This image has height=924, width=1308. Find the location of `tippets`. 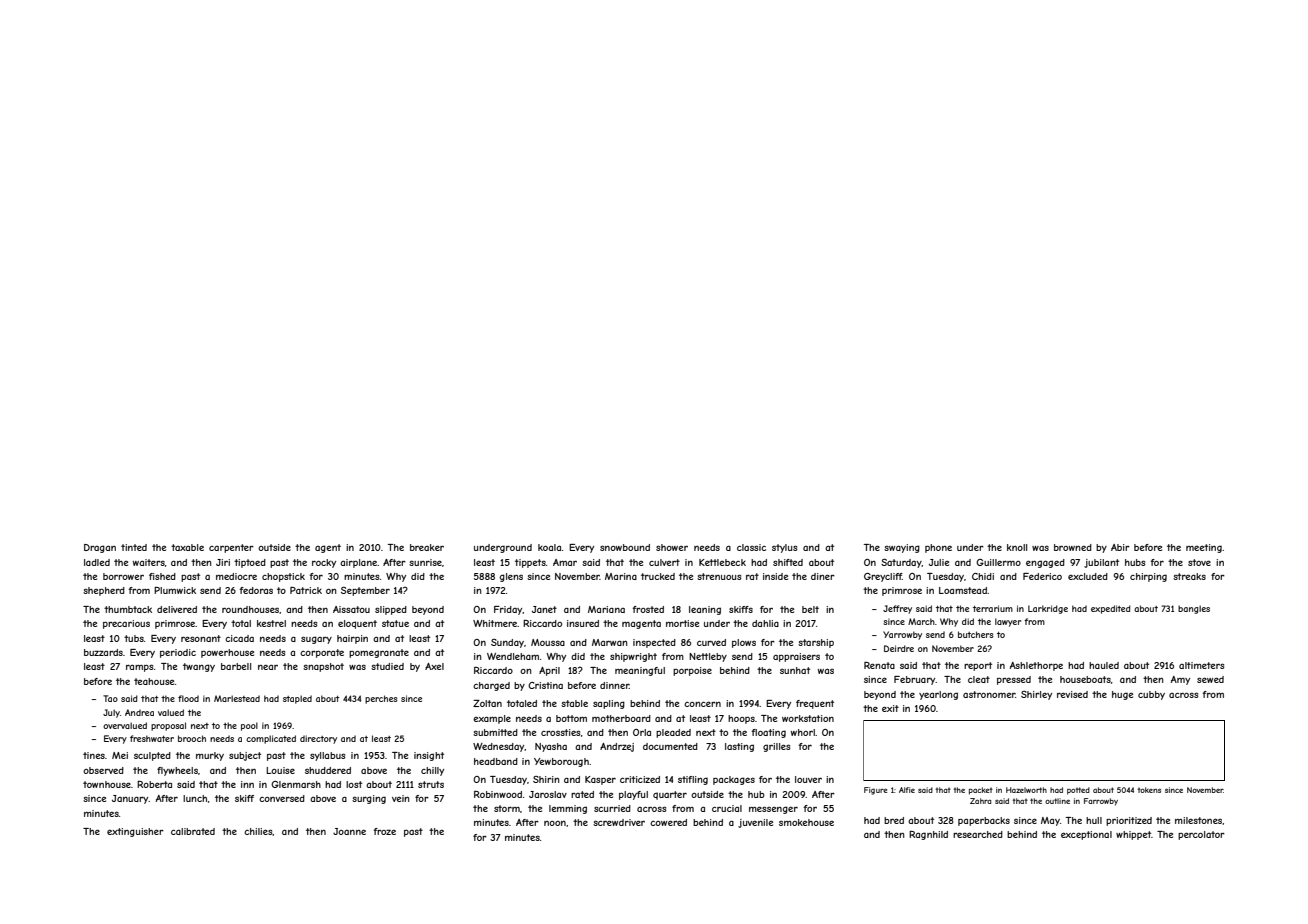

tippets is located at coordinates (530, 563).
